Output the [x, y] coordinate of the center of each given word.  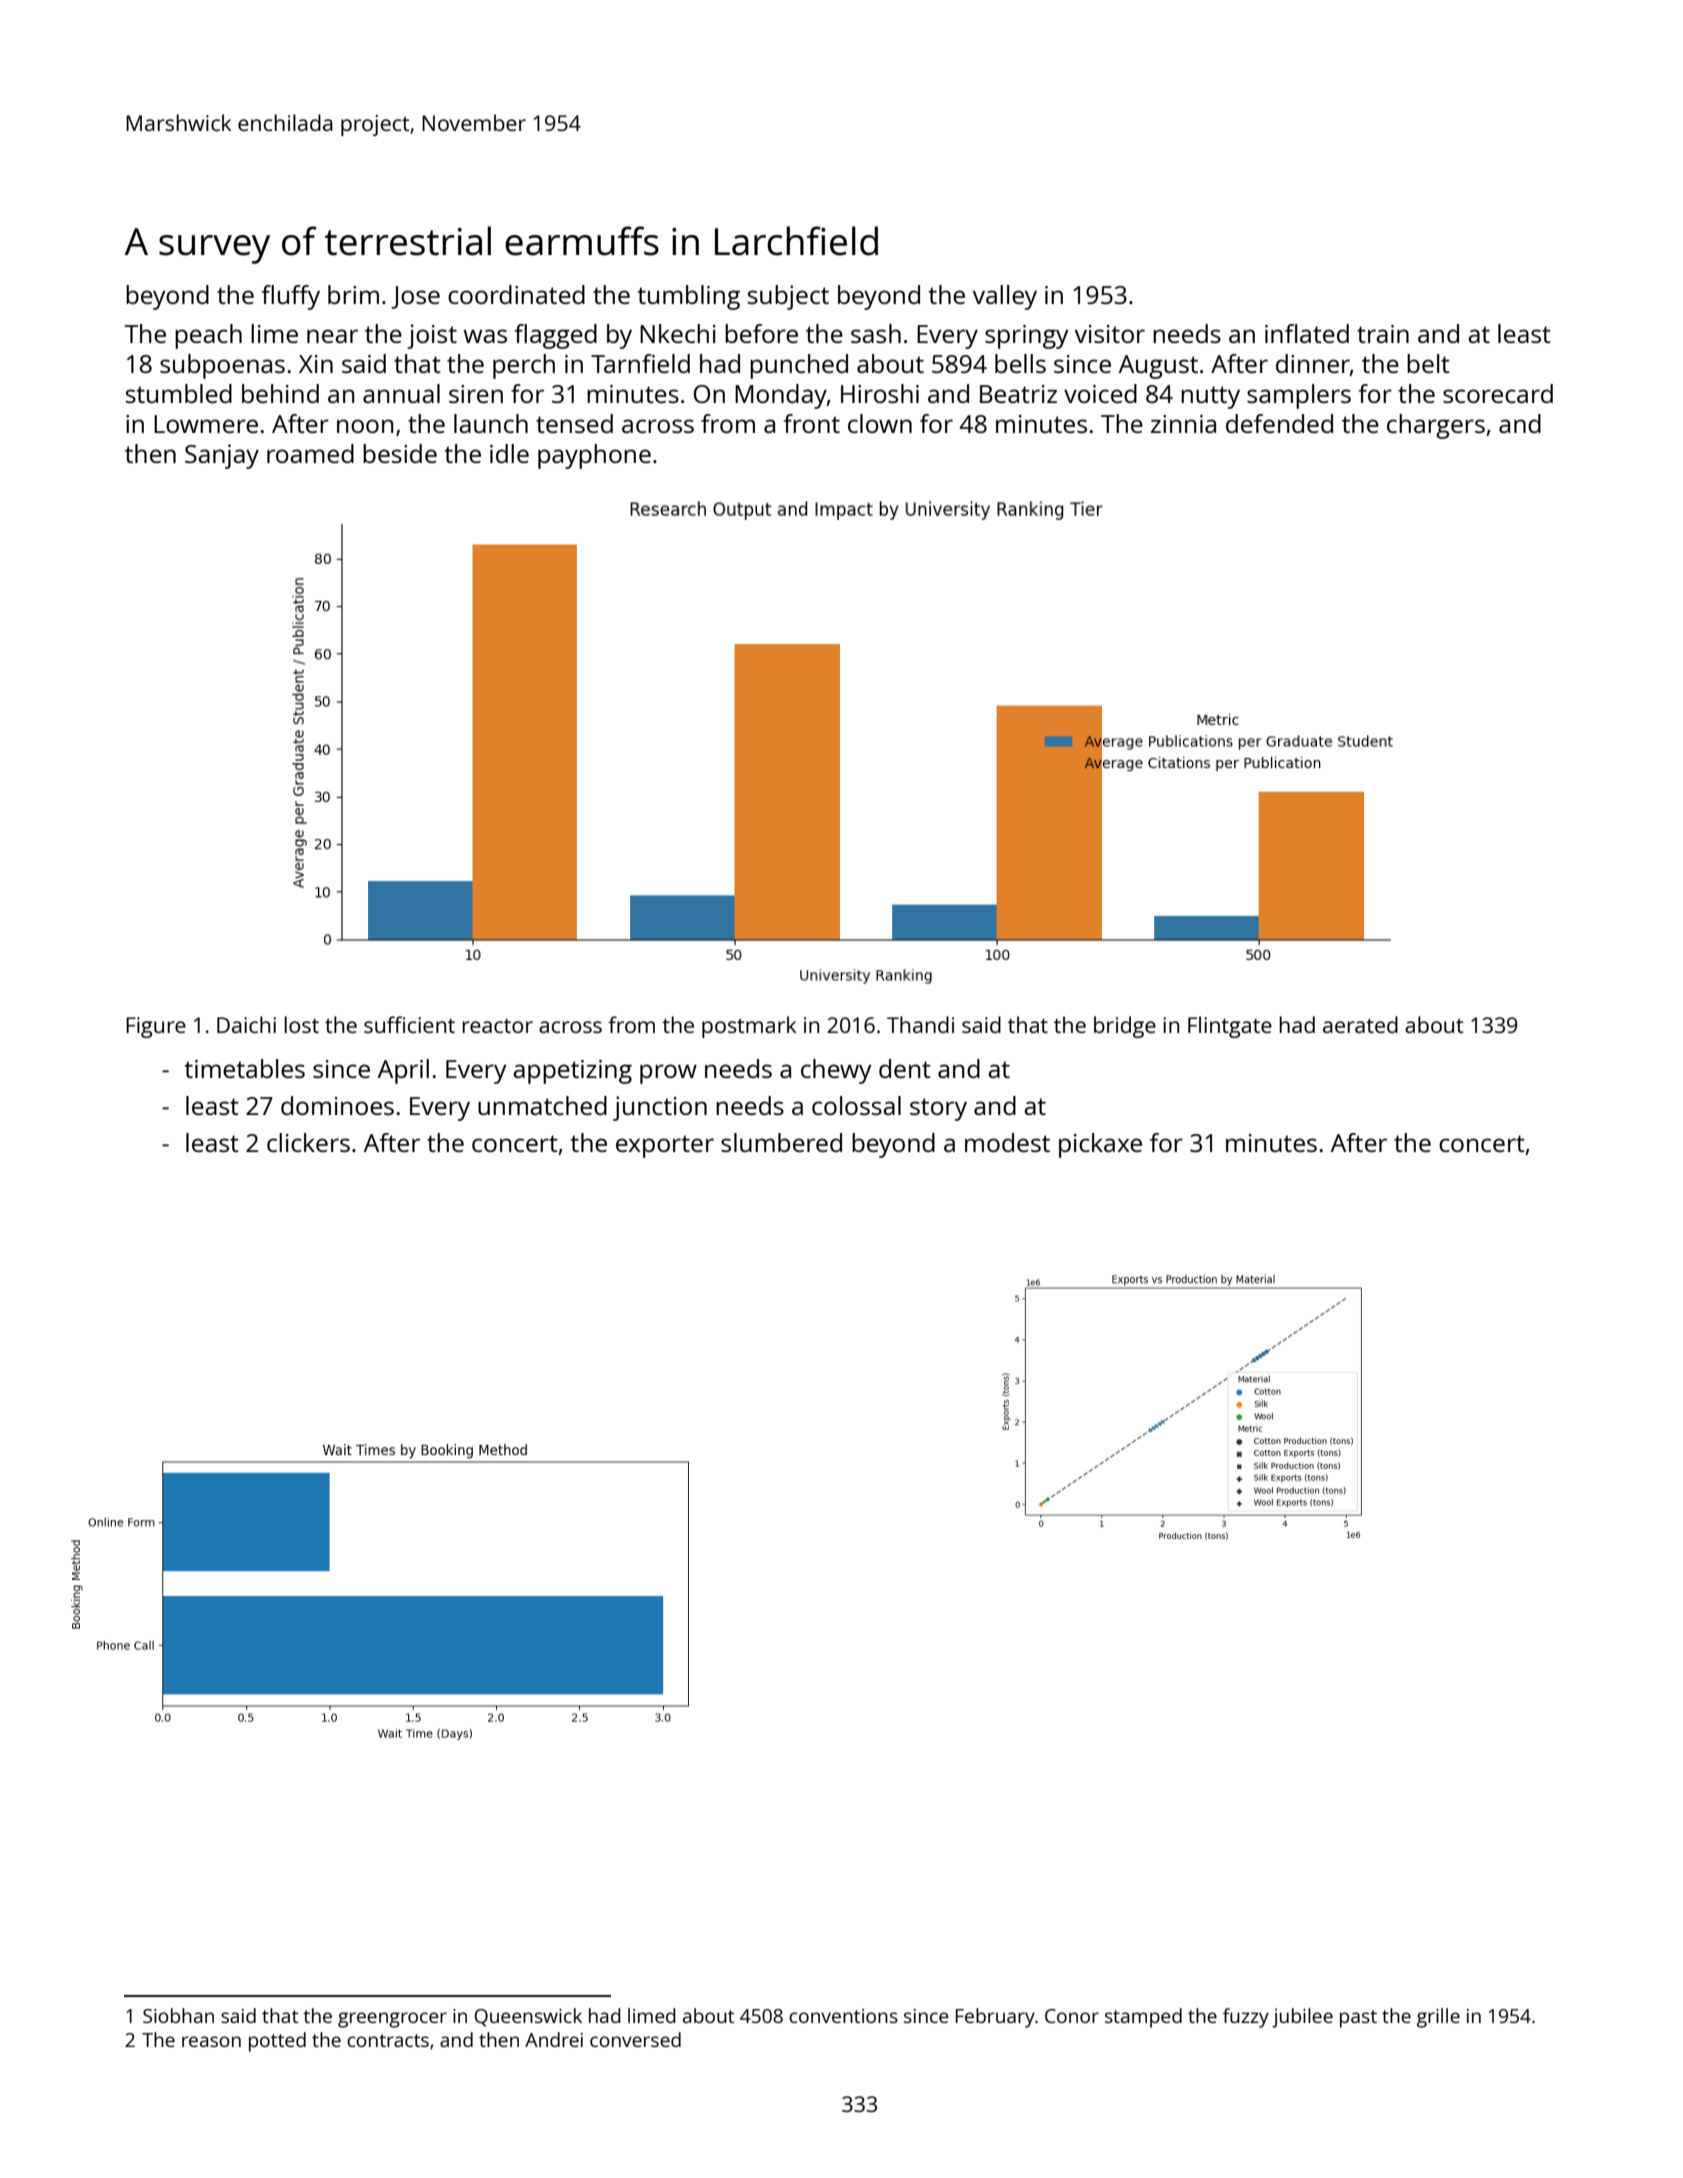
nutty [1210, 397]
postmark [749, 1027]
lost [301, 1024]
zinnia [1183, 424]
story [938, 1109]
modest [1007, 1142]
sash [876, 333]
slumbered [781, 1142]
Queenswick [528, 2017]
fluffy [291, 297]
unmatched [542, 1105]
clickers [308, 1142]
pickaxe [1100, 1145]
